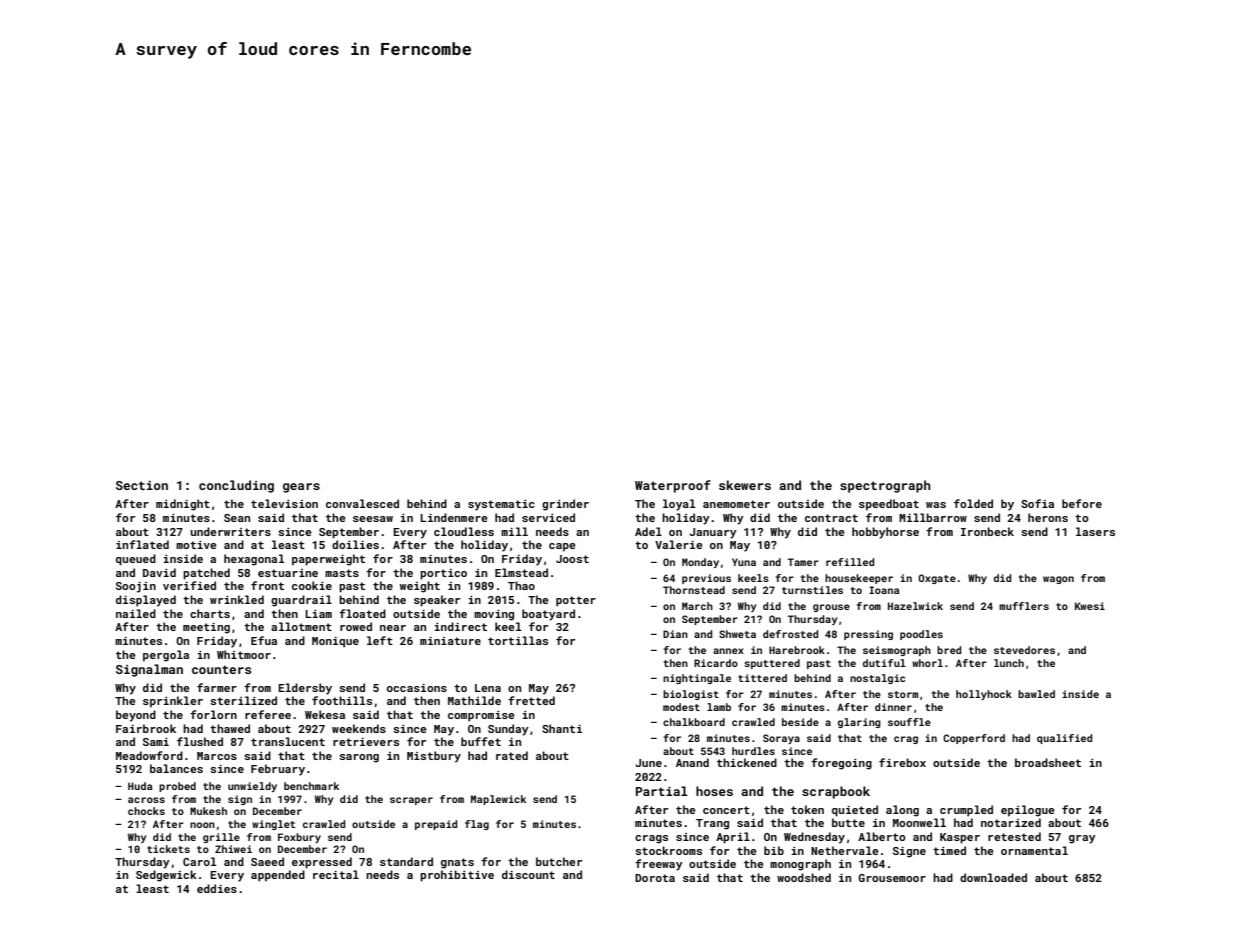 The width and height of the screenshot is (1233, 952). What do you see at coordinates (1095, 531) in the screenshot?
I see `lasers` at bounding box center [1095, 531].
